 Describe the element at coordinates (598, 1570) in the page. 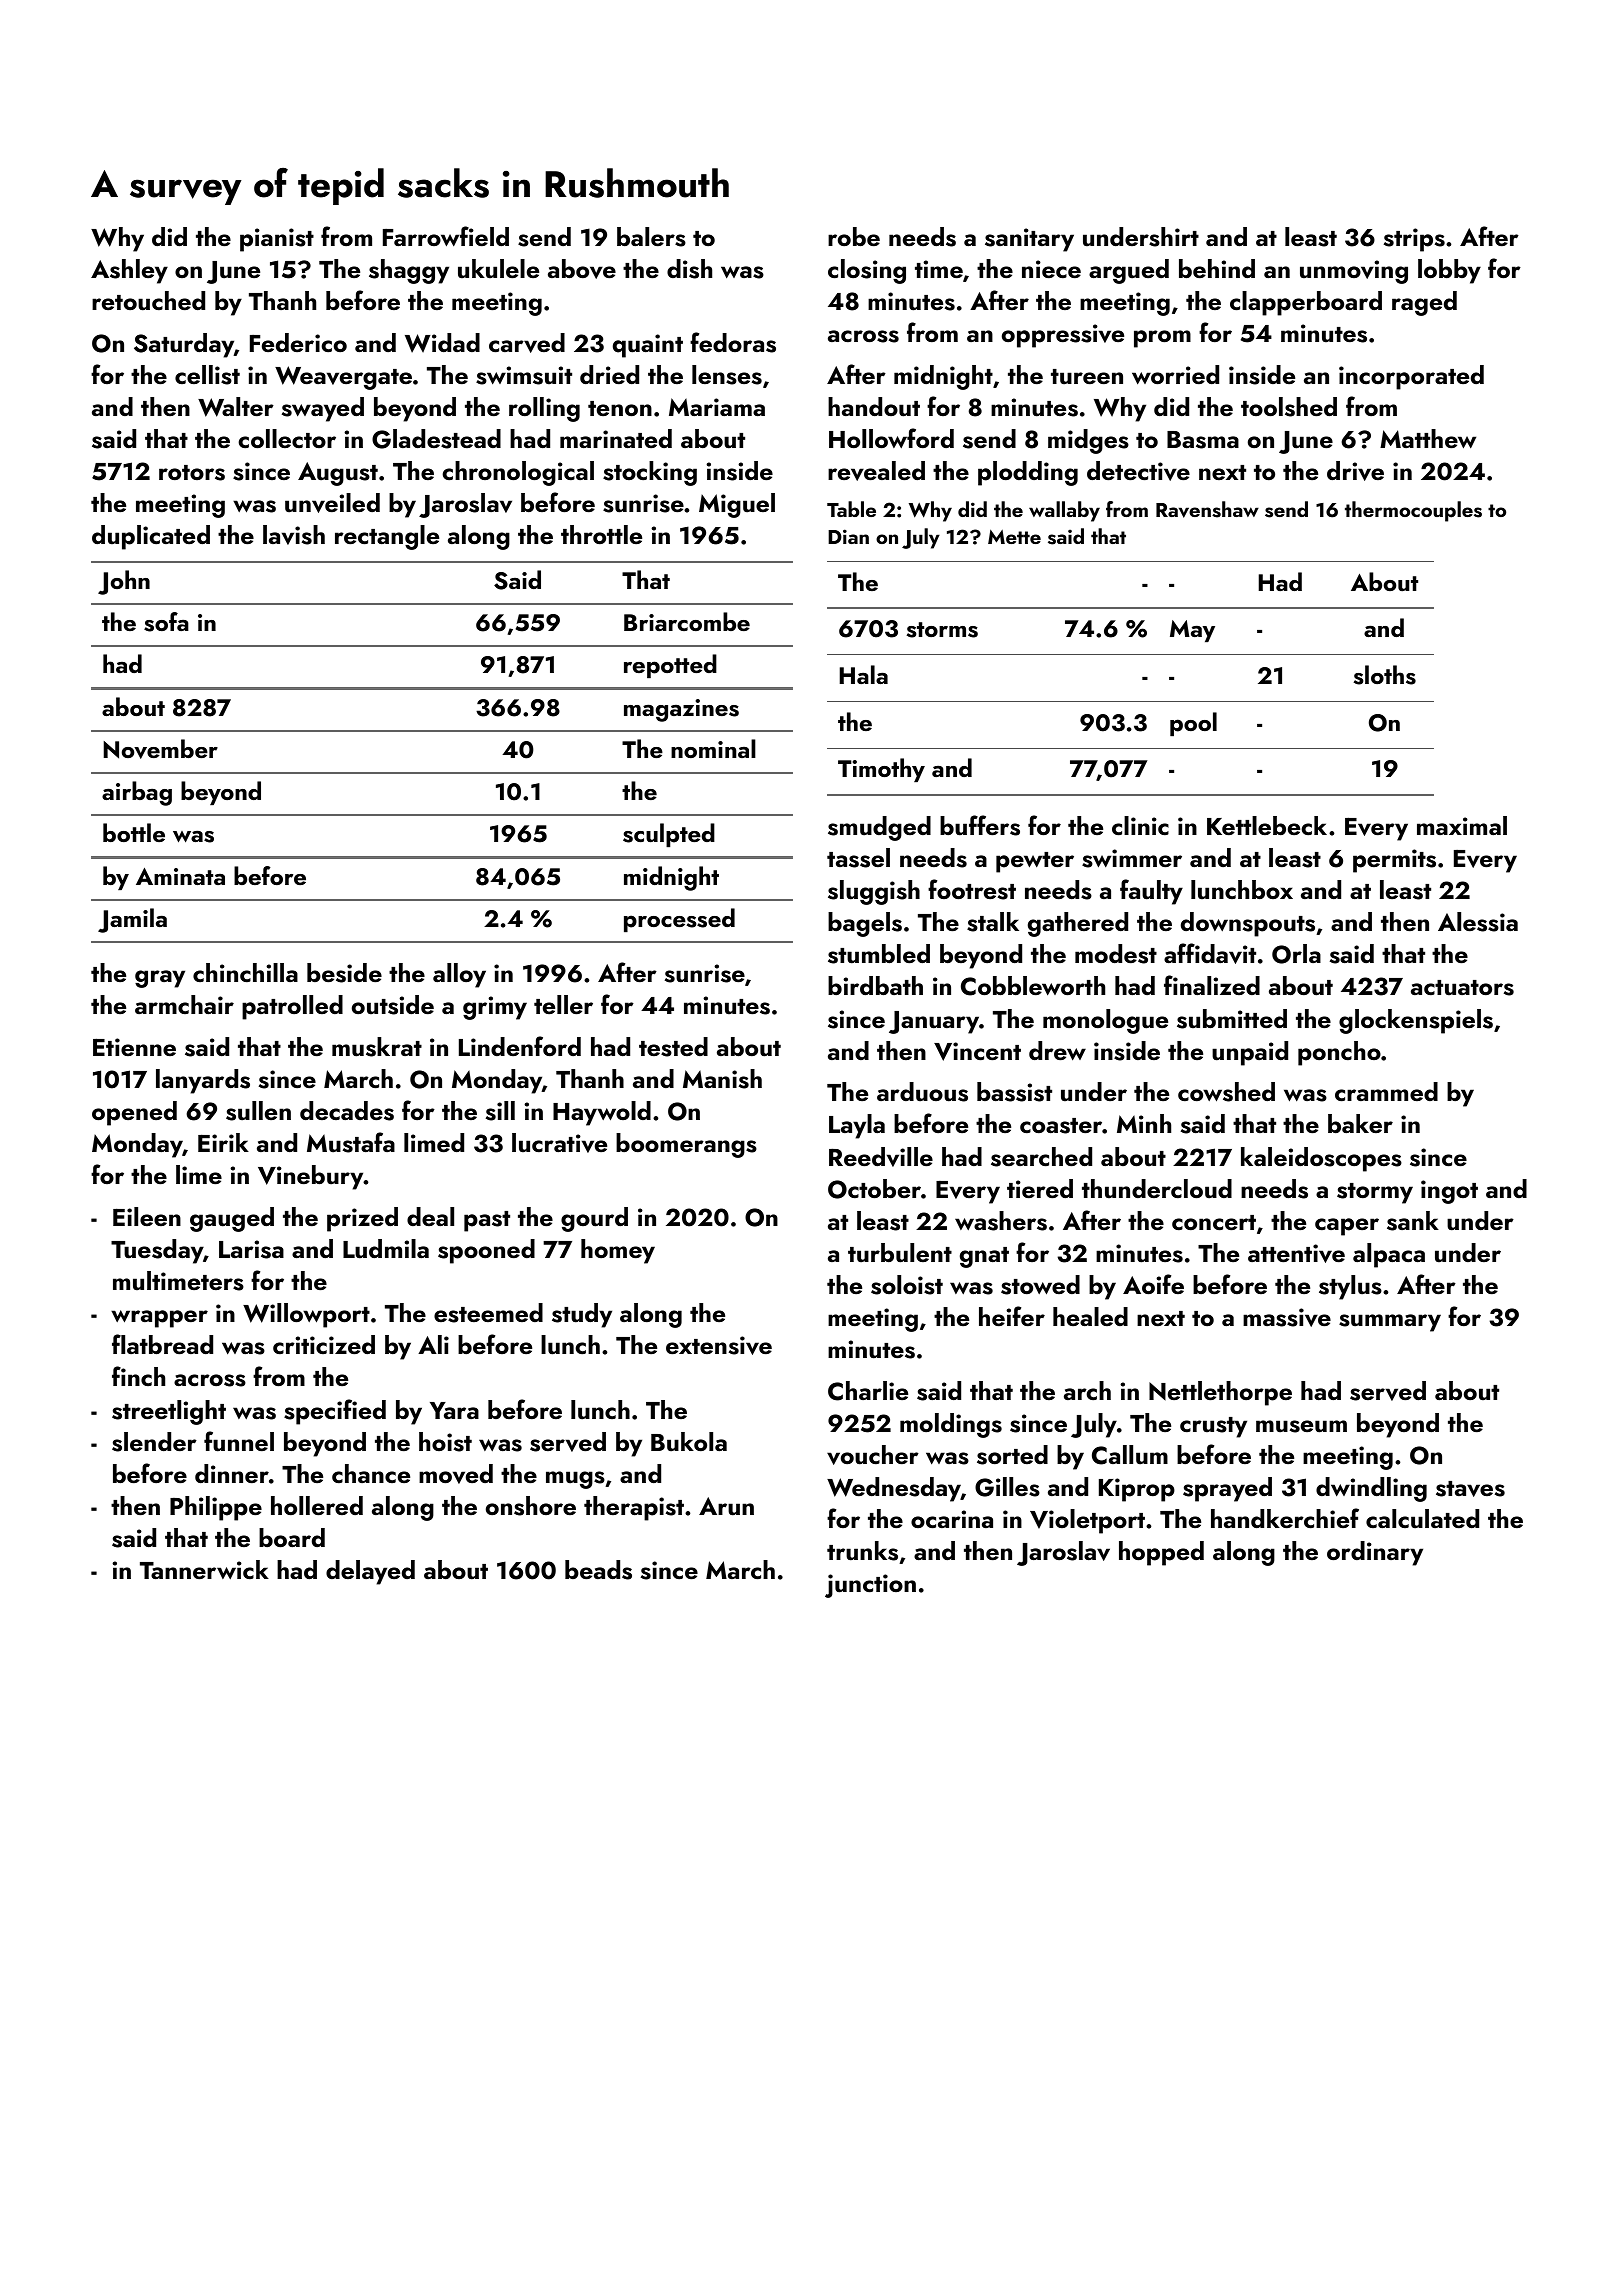

I see `beads` at that location.
